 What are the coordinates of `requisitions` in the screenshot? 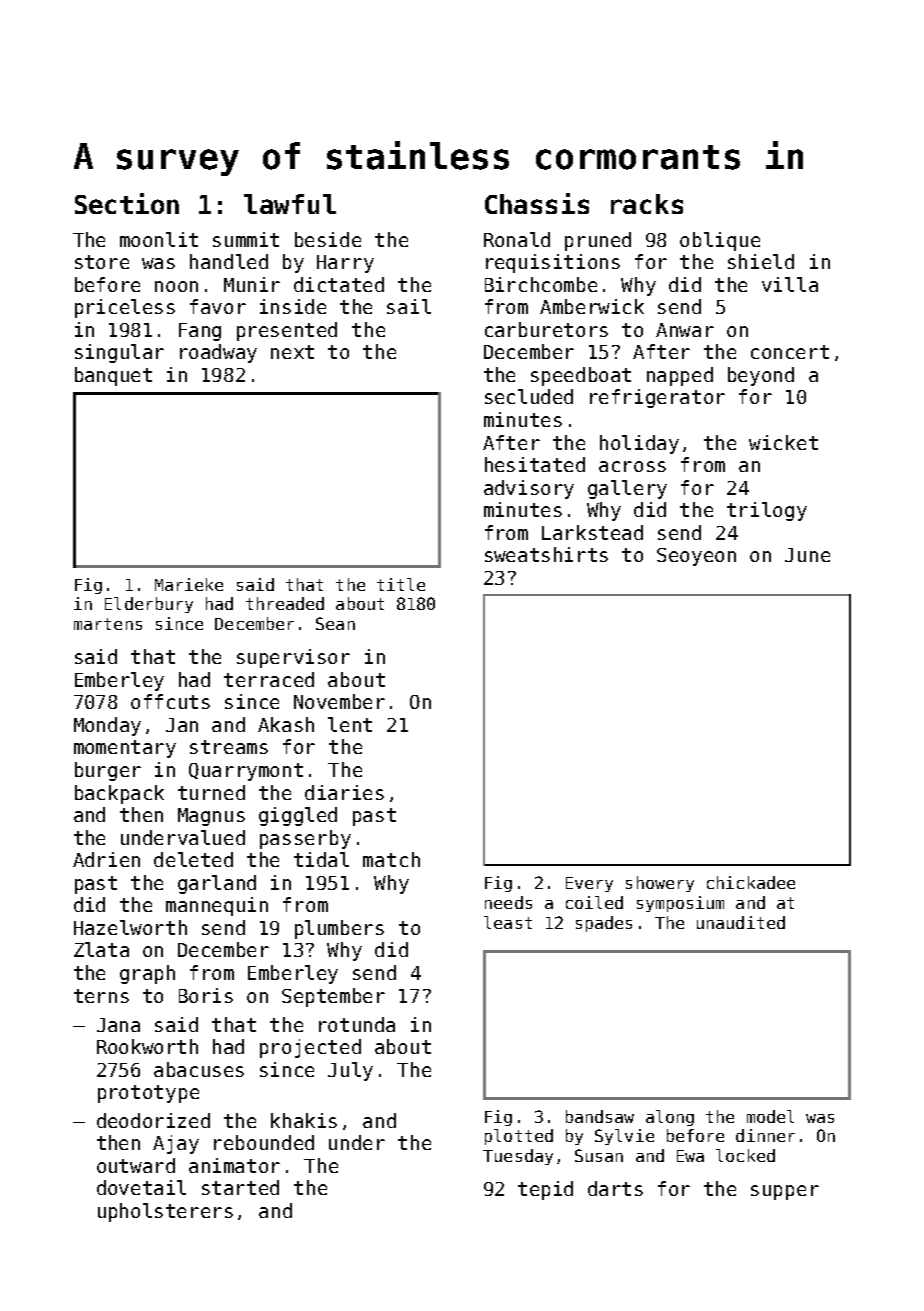 It's located at (553, 263).
